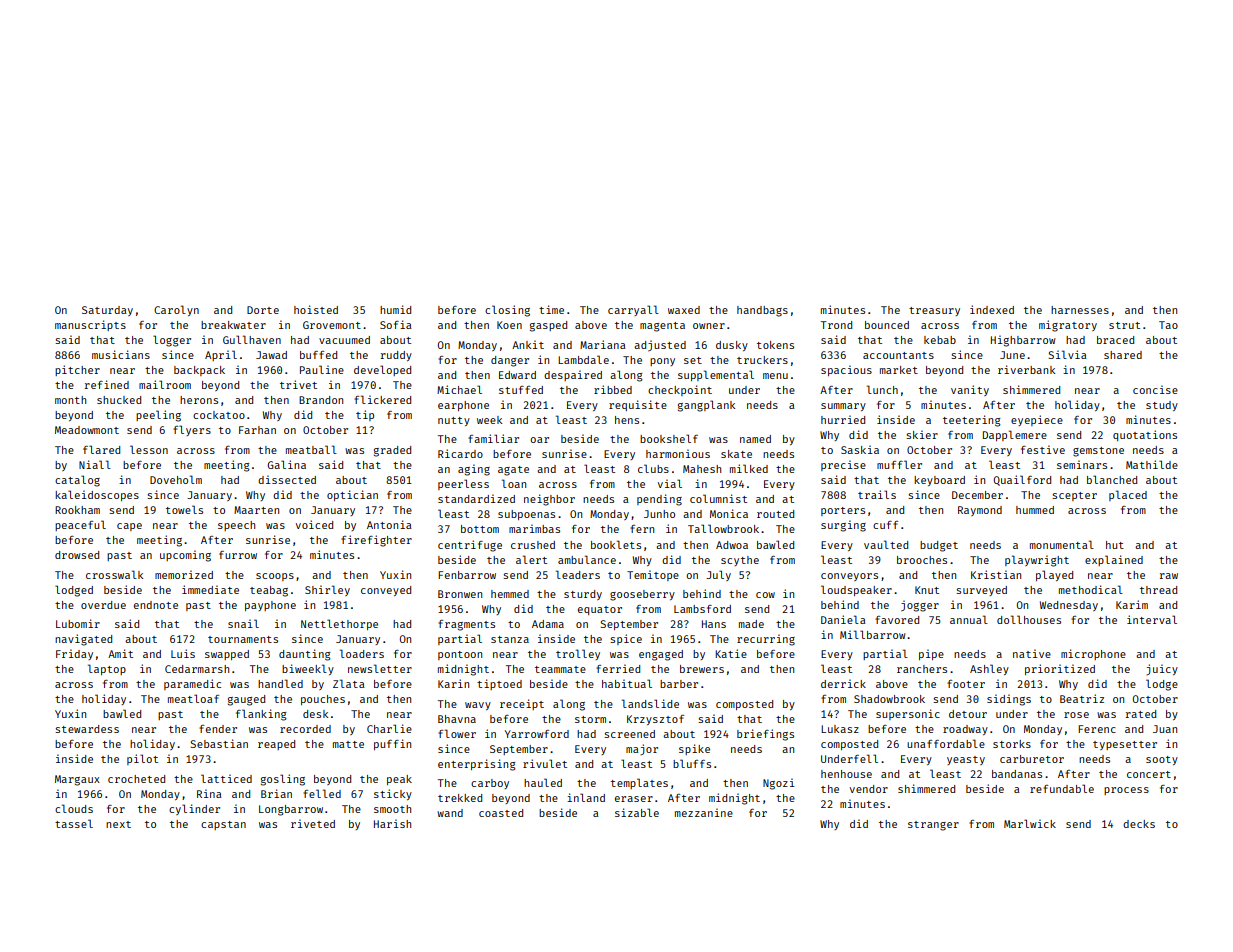 This screenshot has height=952, width=1233. What do you see at coordinates (992, 309) in the screenshot?
I see `indexed` at bounding box center [992, 309].
